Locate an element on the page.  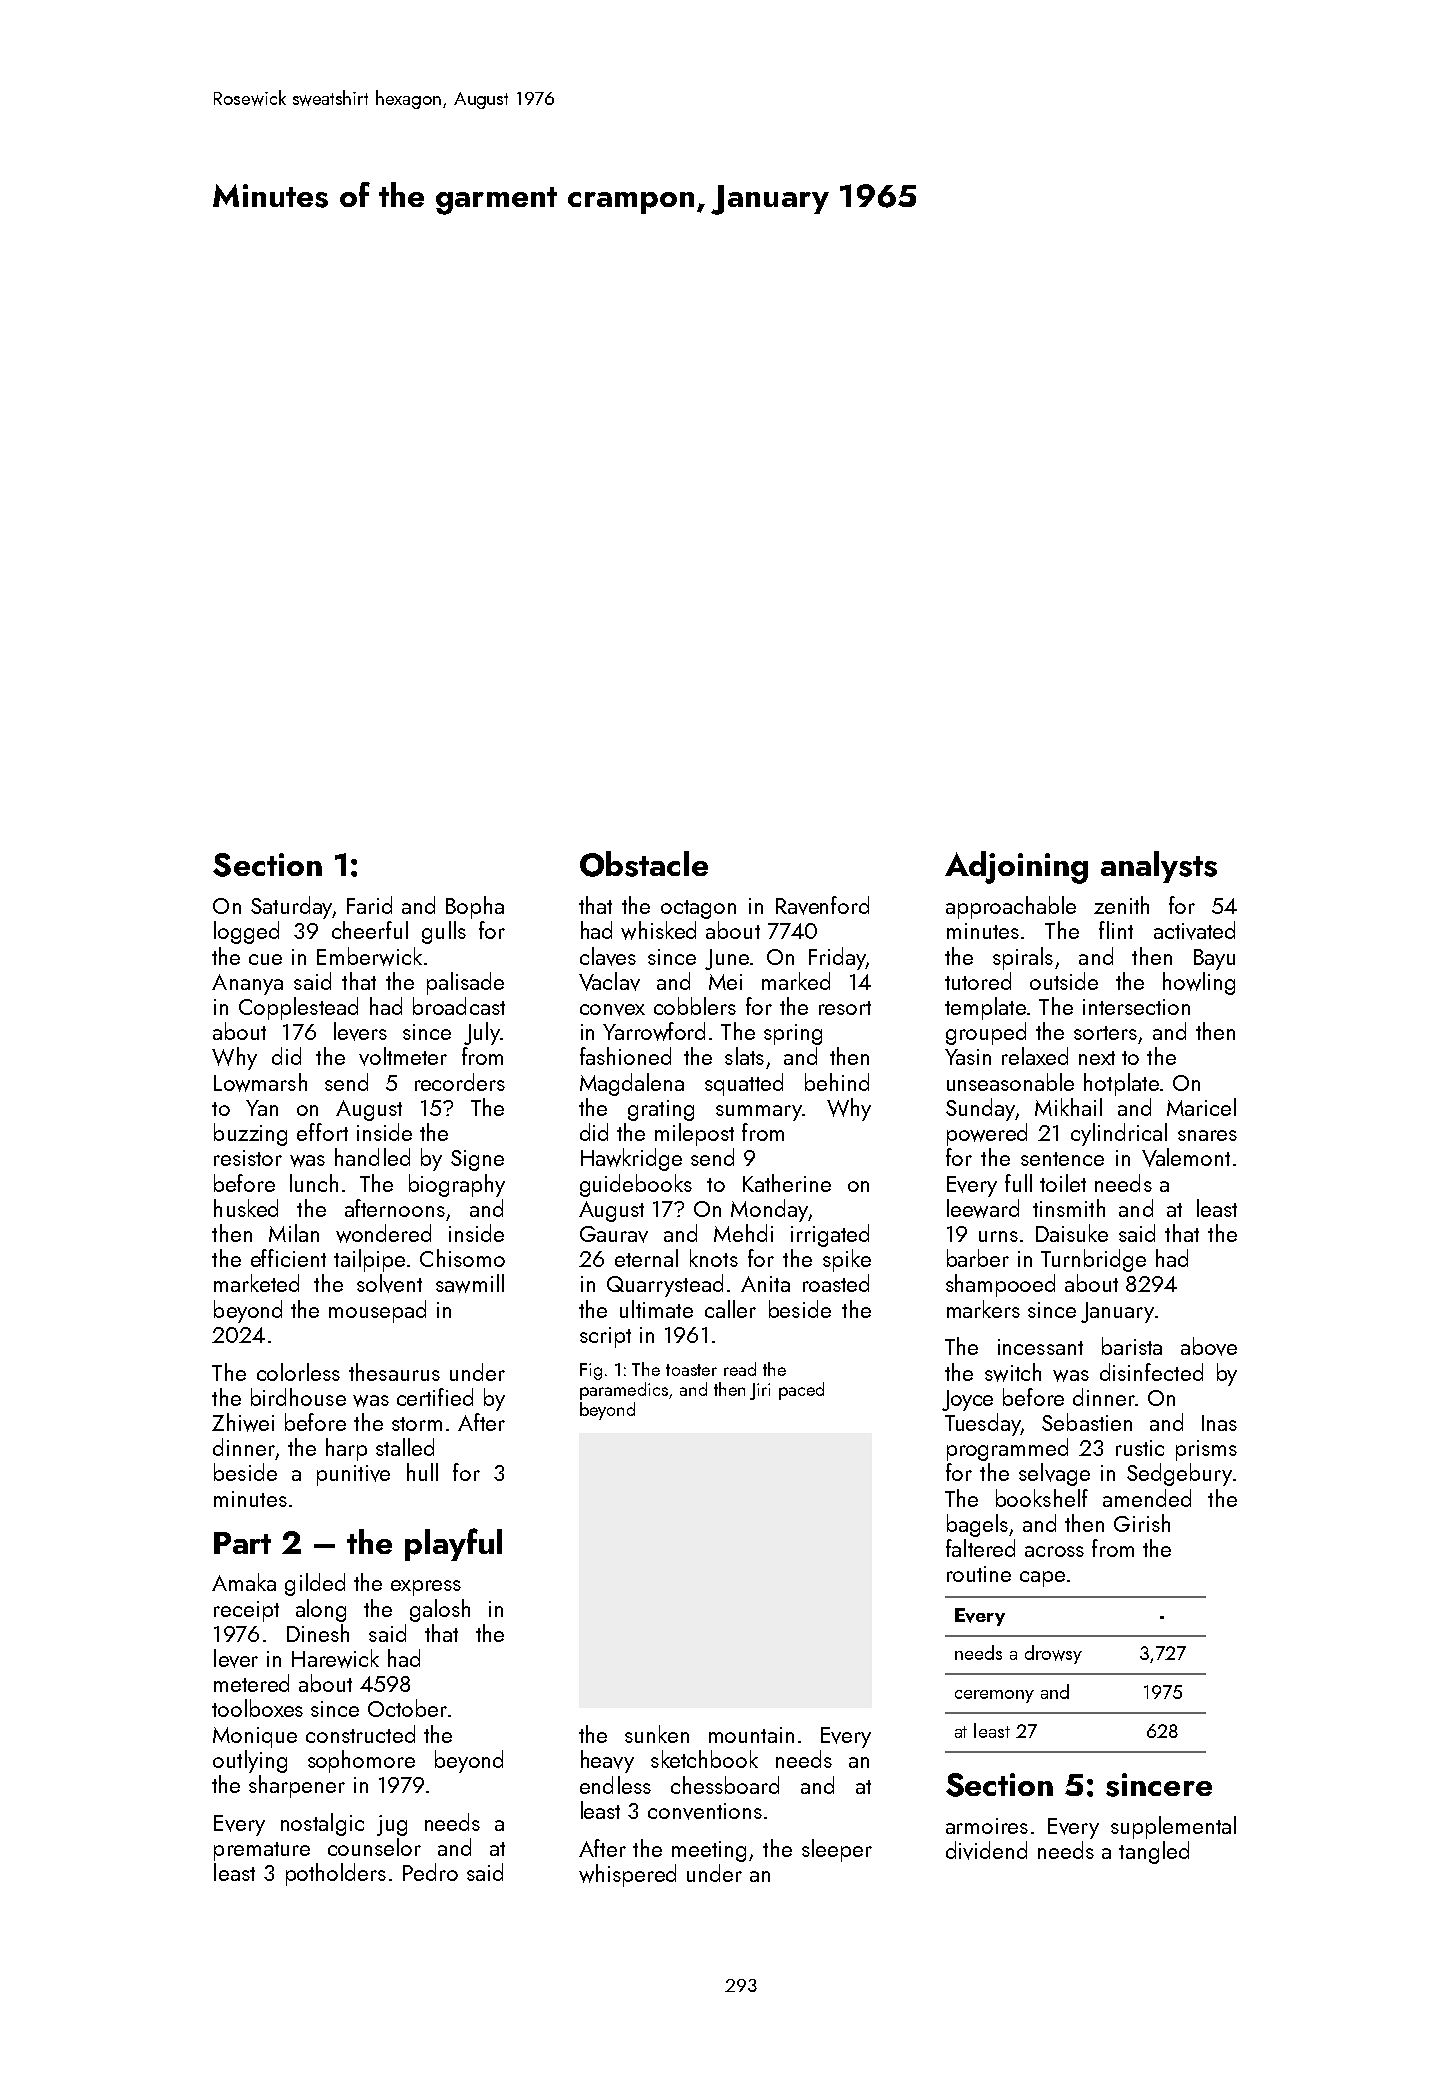
above is located at coordinates (1209, 1346).
